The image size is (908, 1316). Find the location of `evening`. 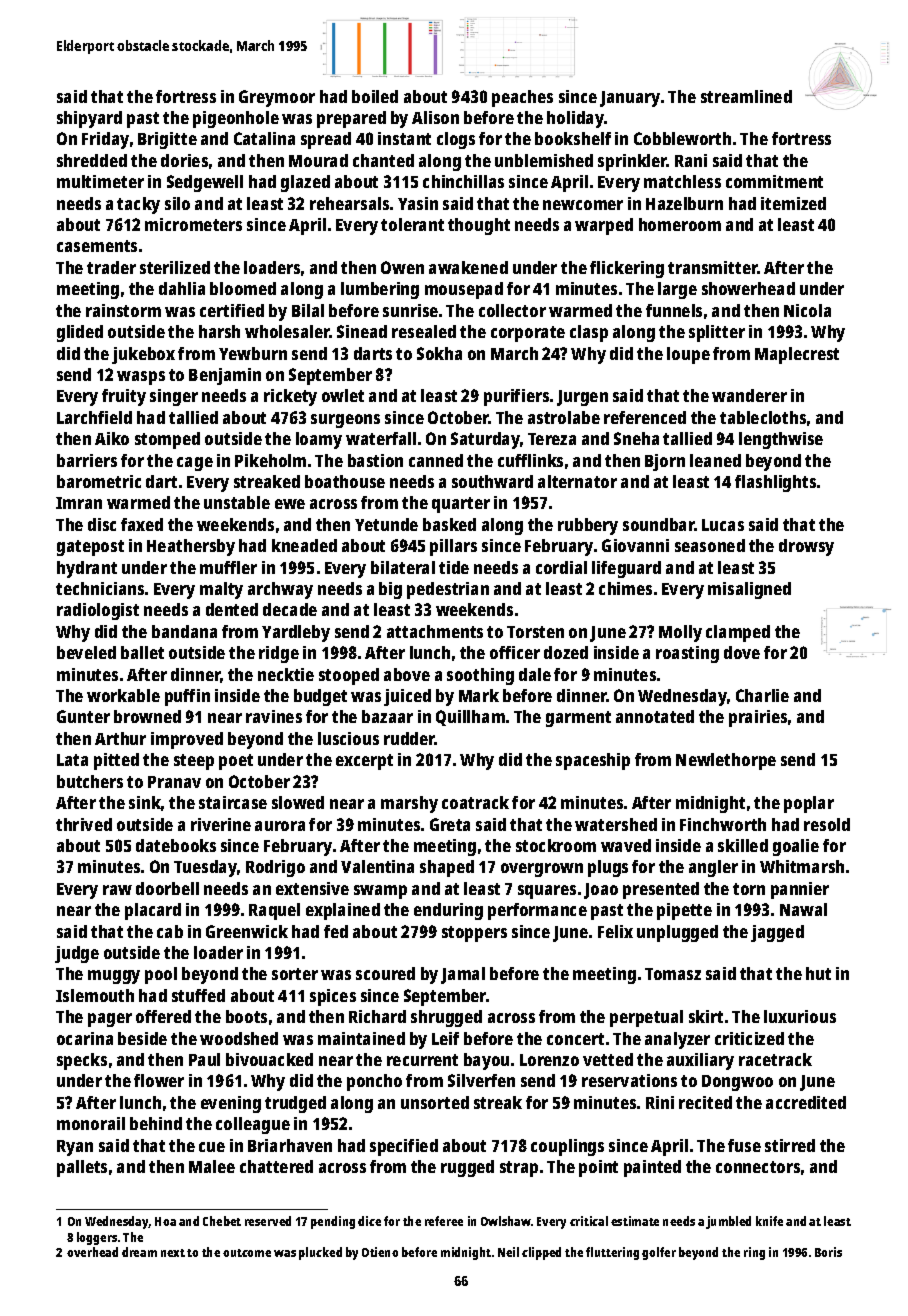

evening is located at coordinates (231, 1104).
